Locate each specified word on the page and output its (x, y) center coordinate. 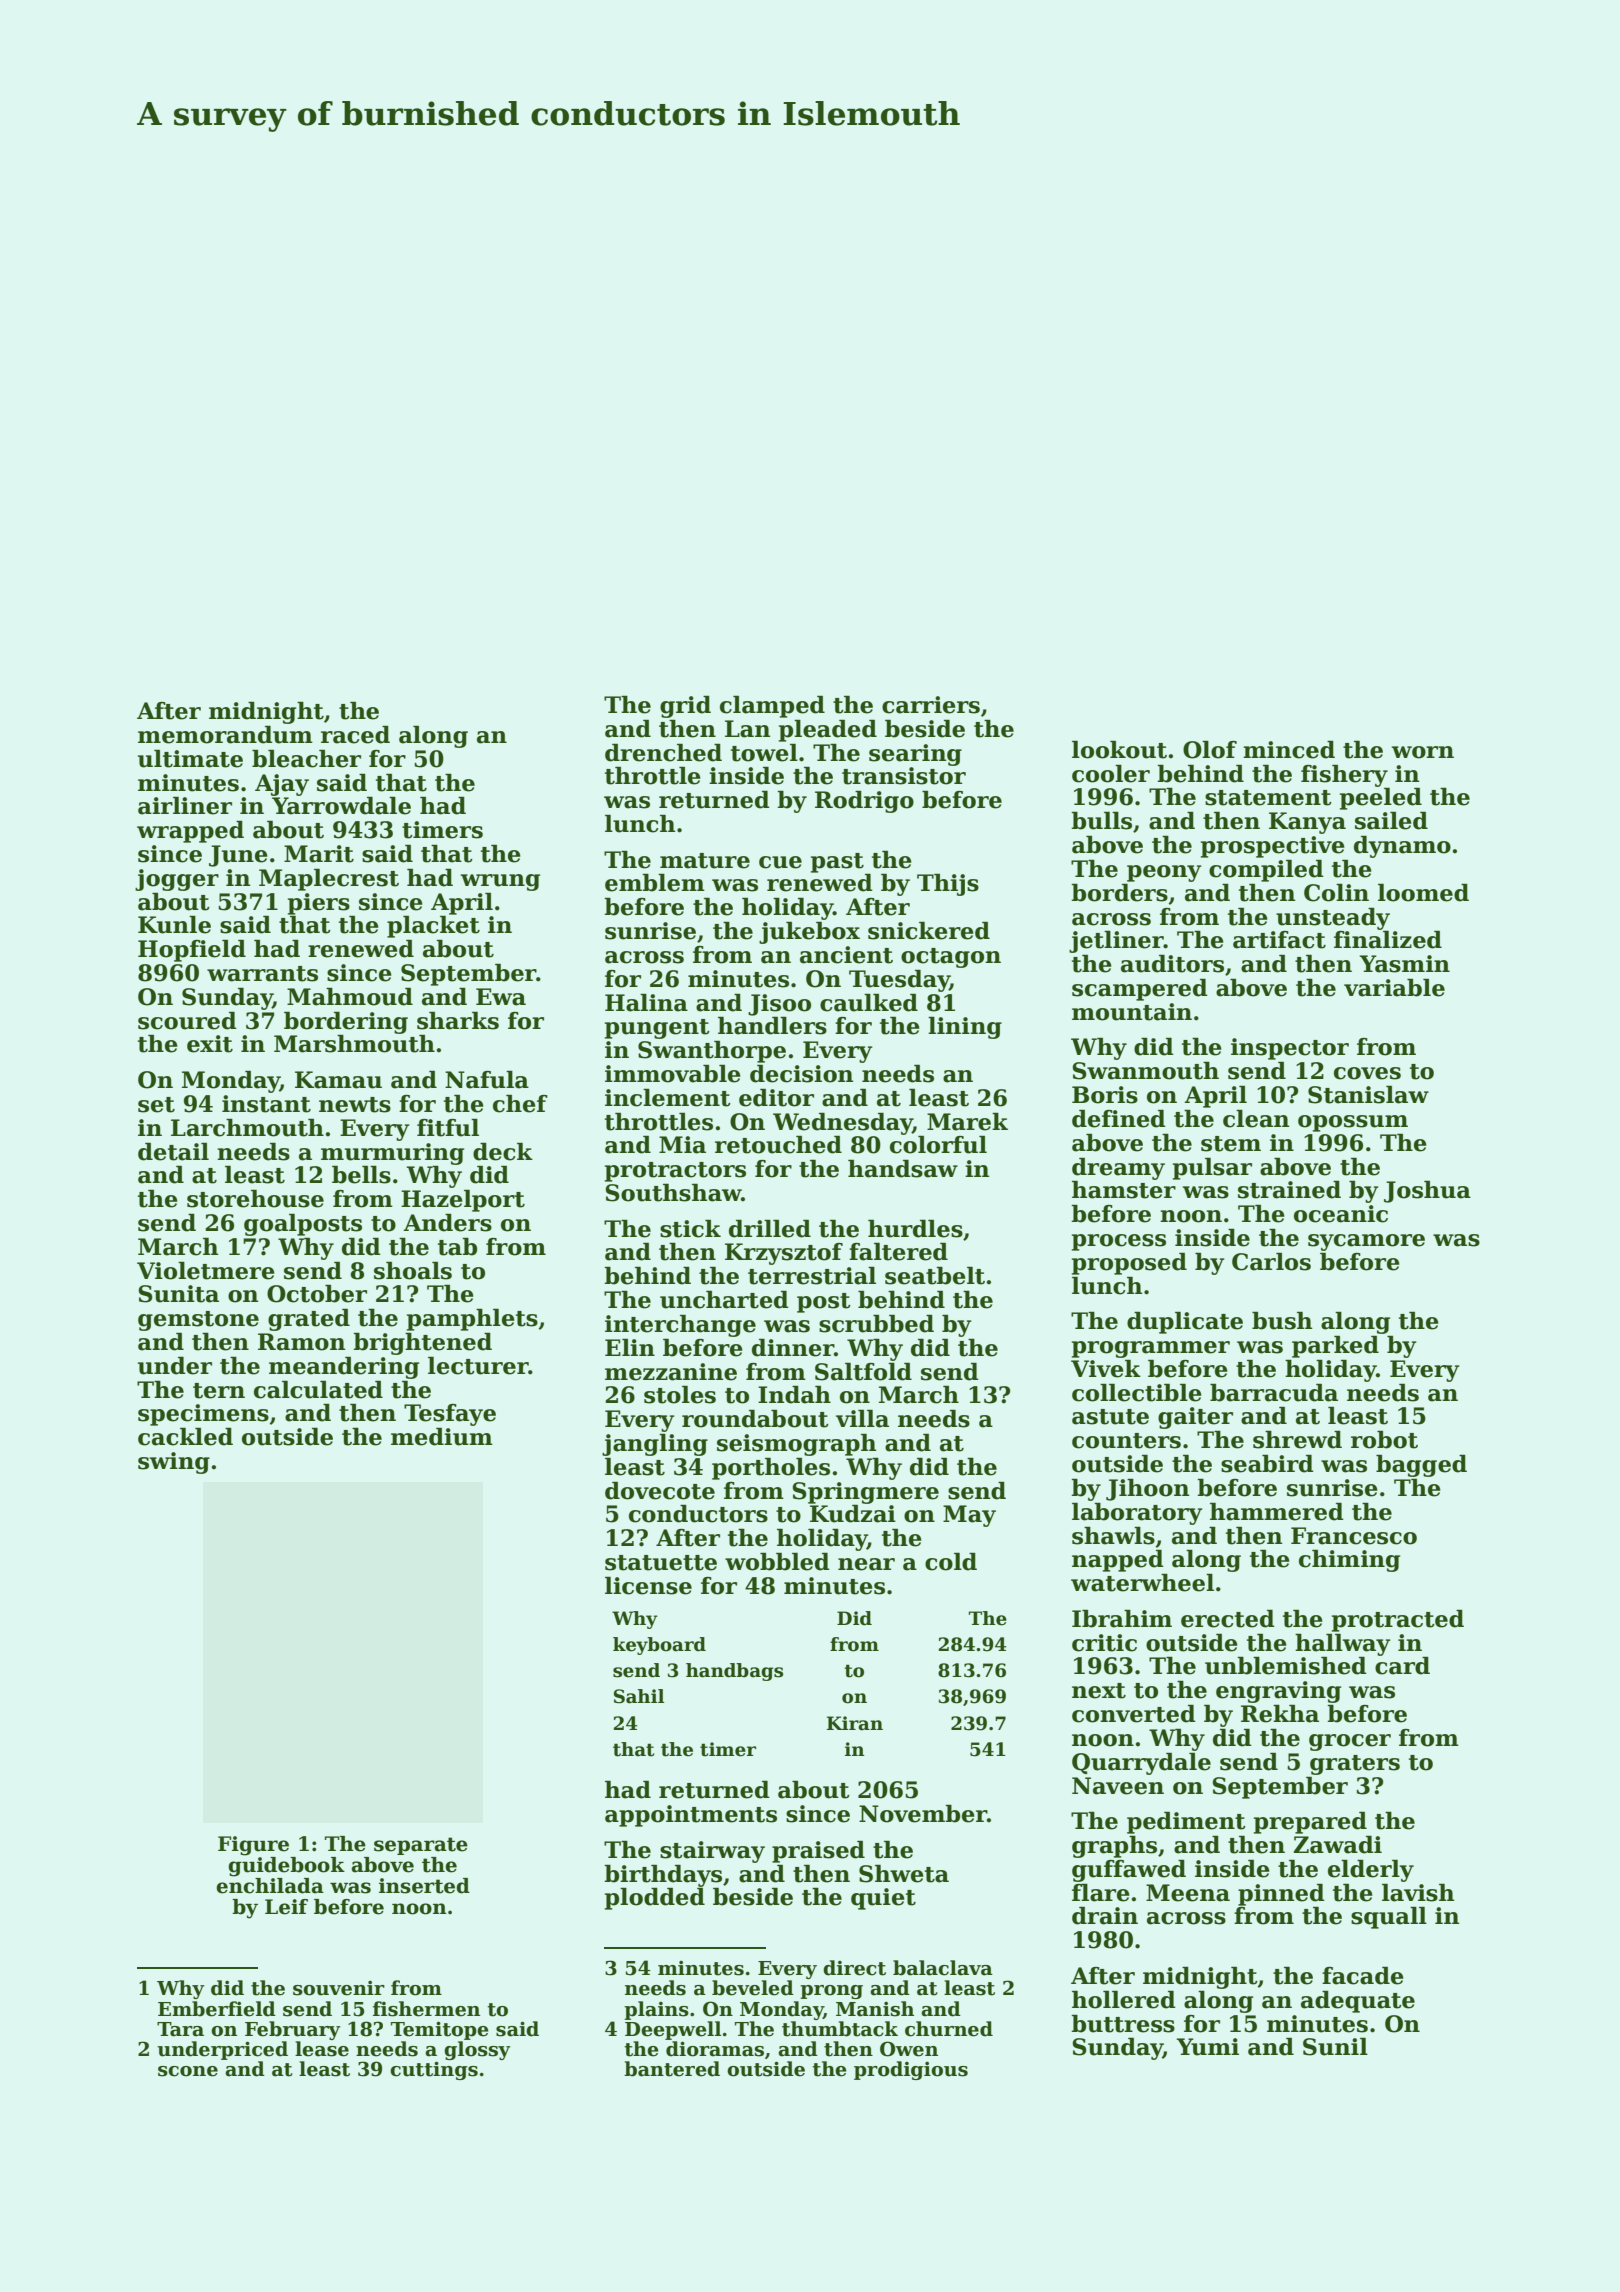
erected (1228, 1619)
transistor (904, 776)
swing (174, 1463)
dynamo (1402, 847)
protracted (1398, 1621)
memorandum (225, 735)
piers (319, 904)
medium (442, 1437)
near (866, 1564)
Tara (180, 2029)
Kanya (1307, 823)
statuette (661, 1563)
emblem (655, 883)
